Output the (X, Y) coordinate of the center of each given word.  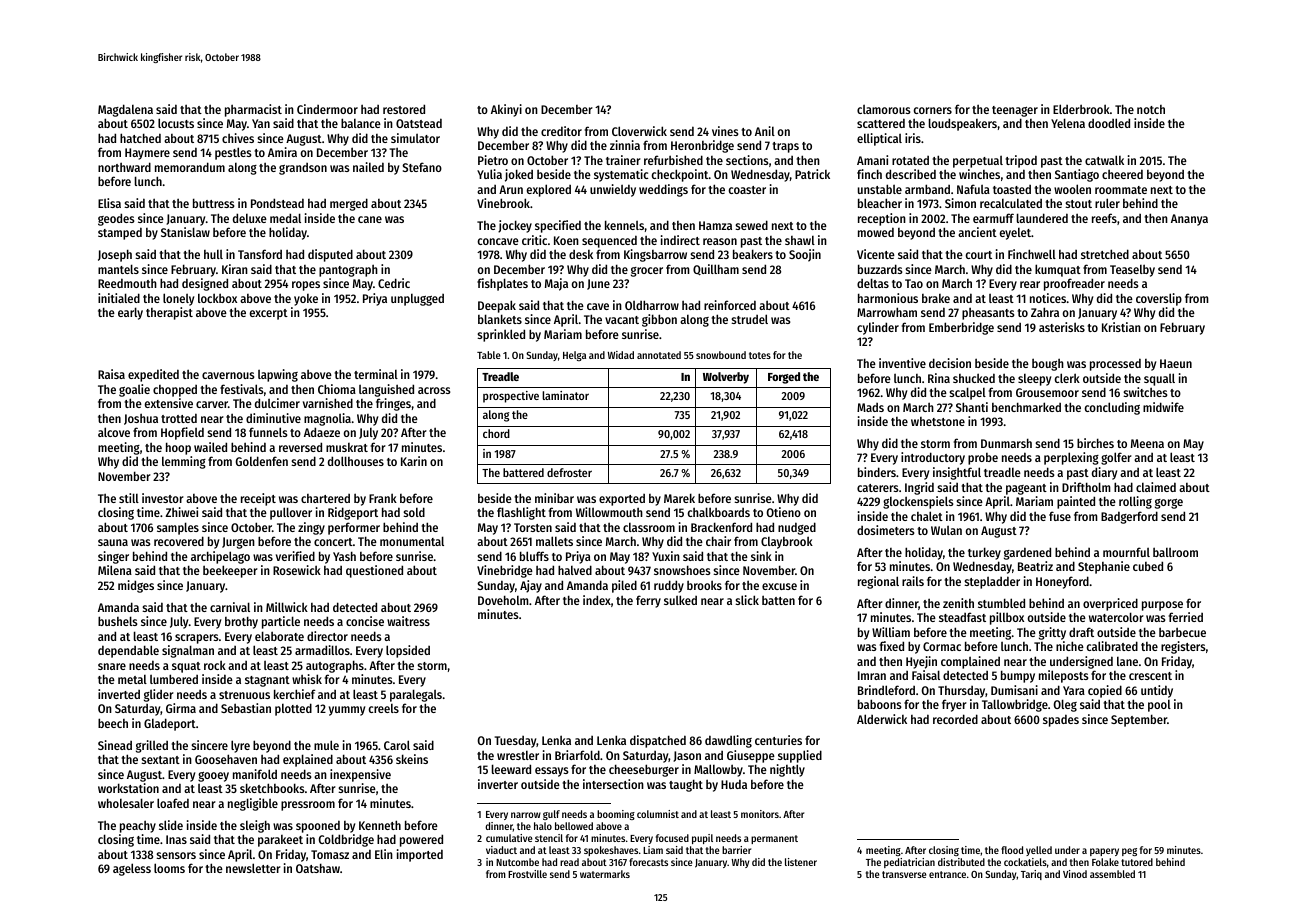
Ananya (1189, 220)
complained (970, 662)
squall (1159, 379)
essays (552, 772)
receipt (258, 499)
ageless (132, 869)
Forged (784, 378)
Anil (765, 131)
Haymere (147, 154)
